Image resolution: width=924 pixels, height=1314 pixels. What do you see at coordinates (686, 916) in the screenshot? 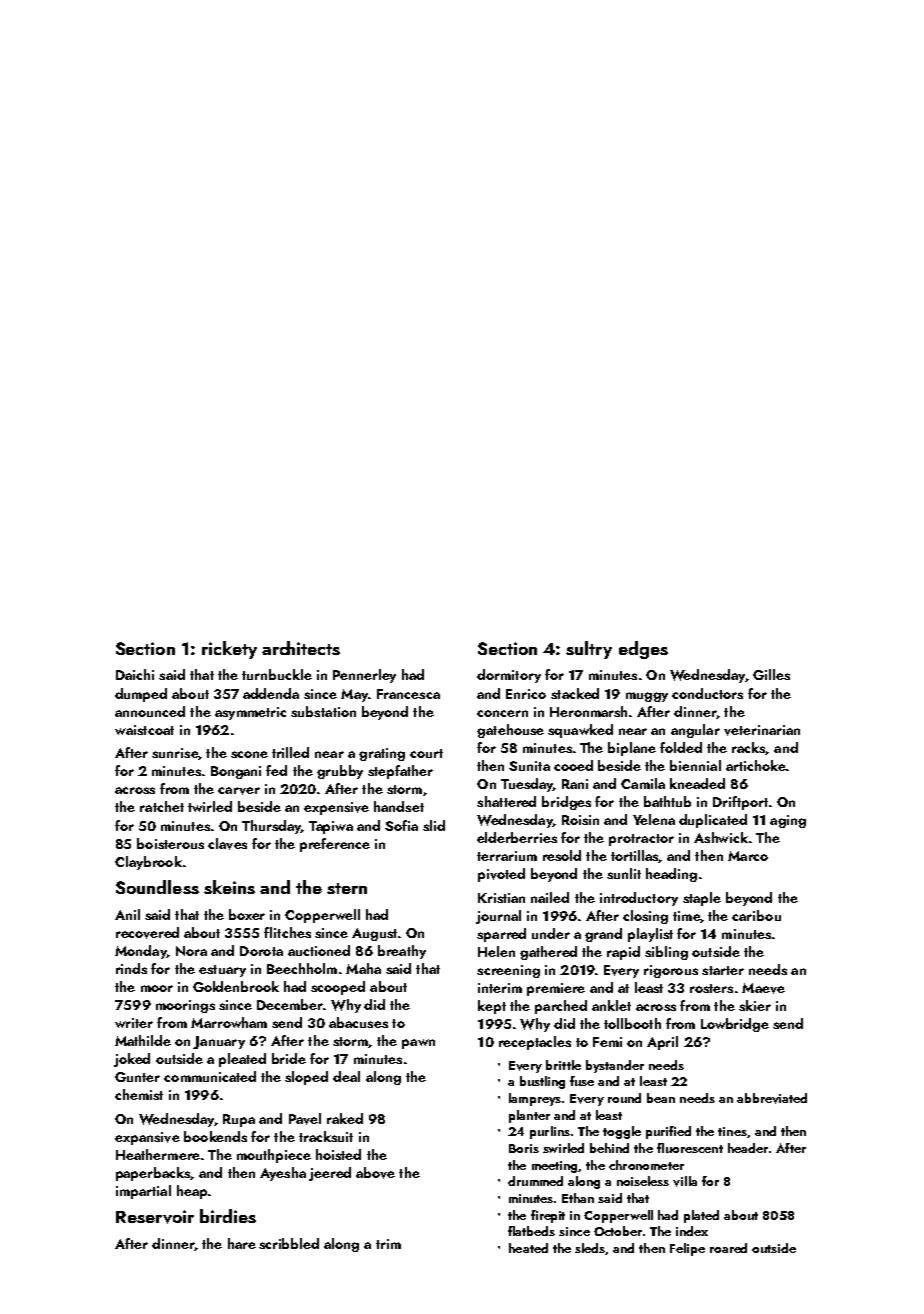
I see `time` at bounding box center [686, 916].
